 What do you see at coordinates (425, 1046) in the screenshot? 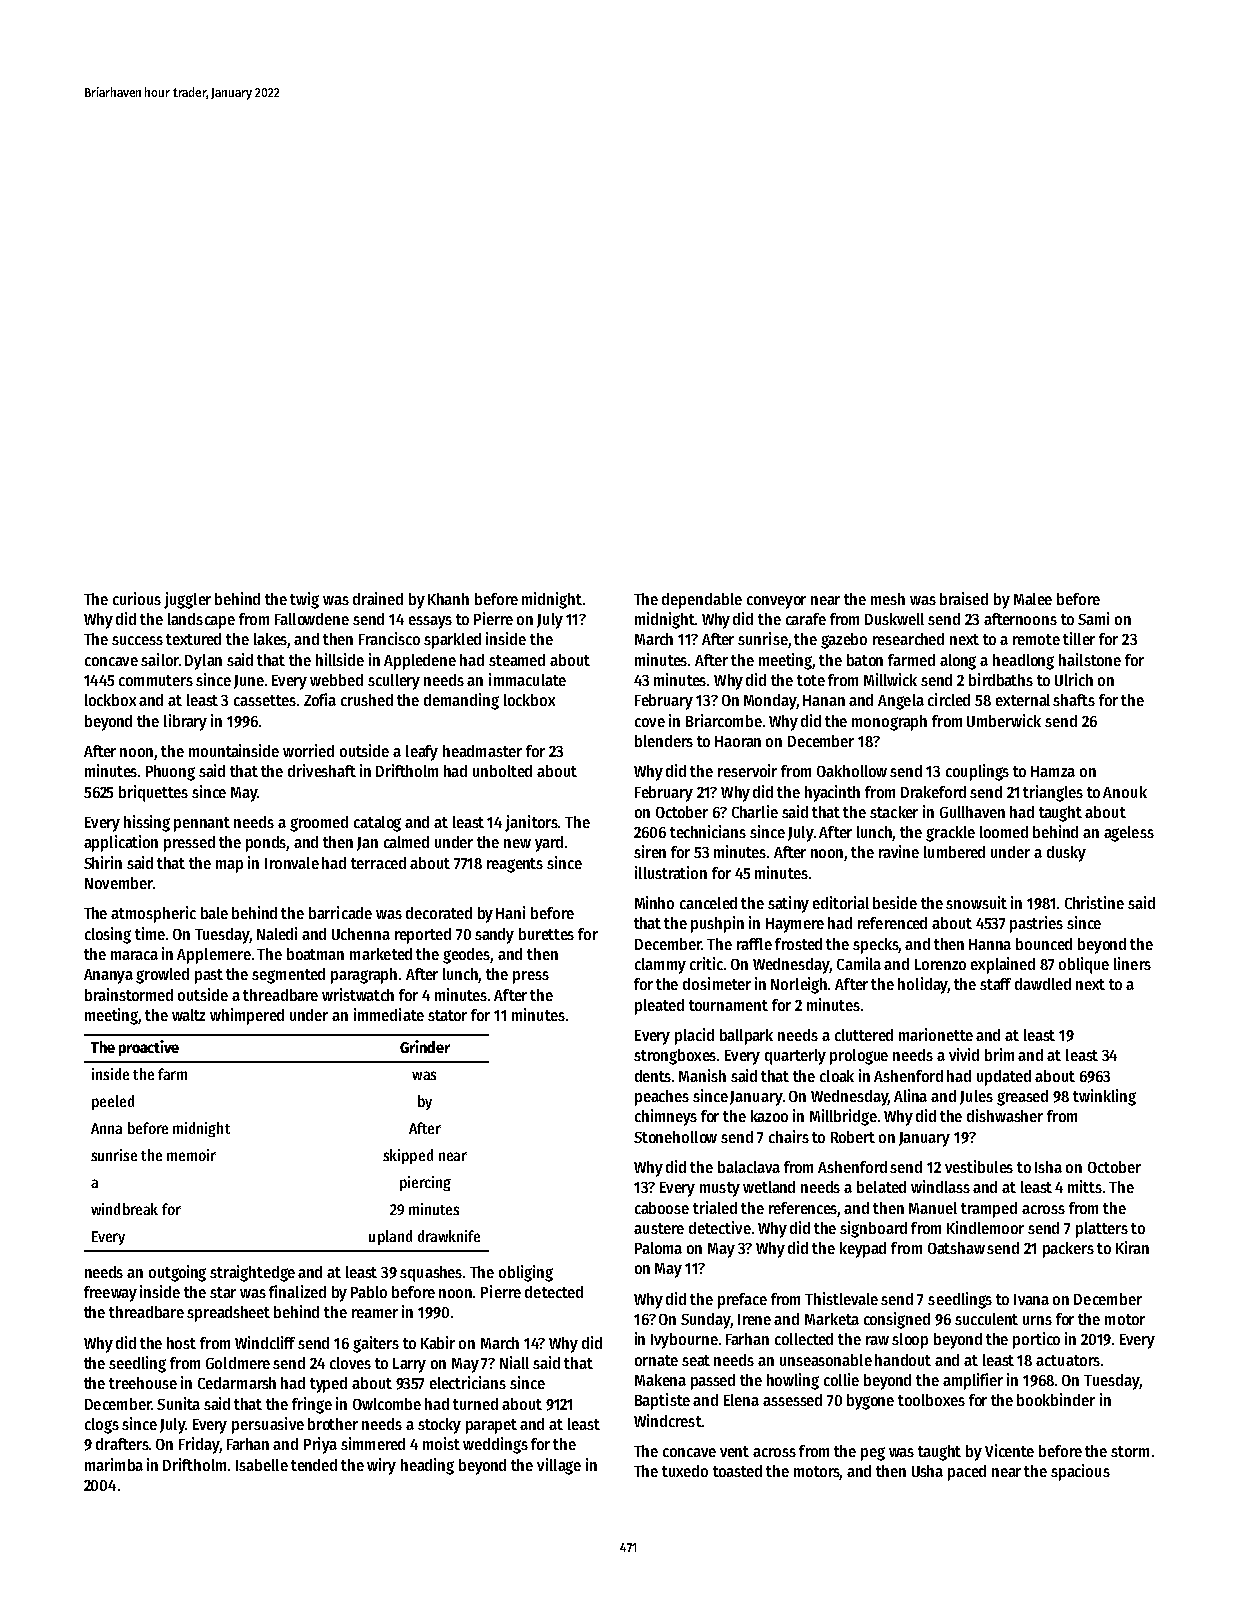
I see `Grinder` at bounding box center [425, 1046].
